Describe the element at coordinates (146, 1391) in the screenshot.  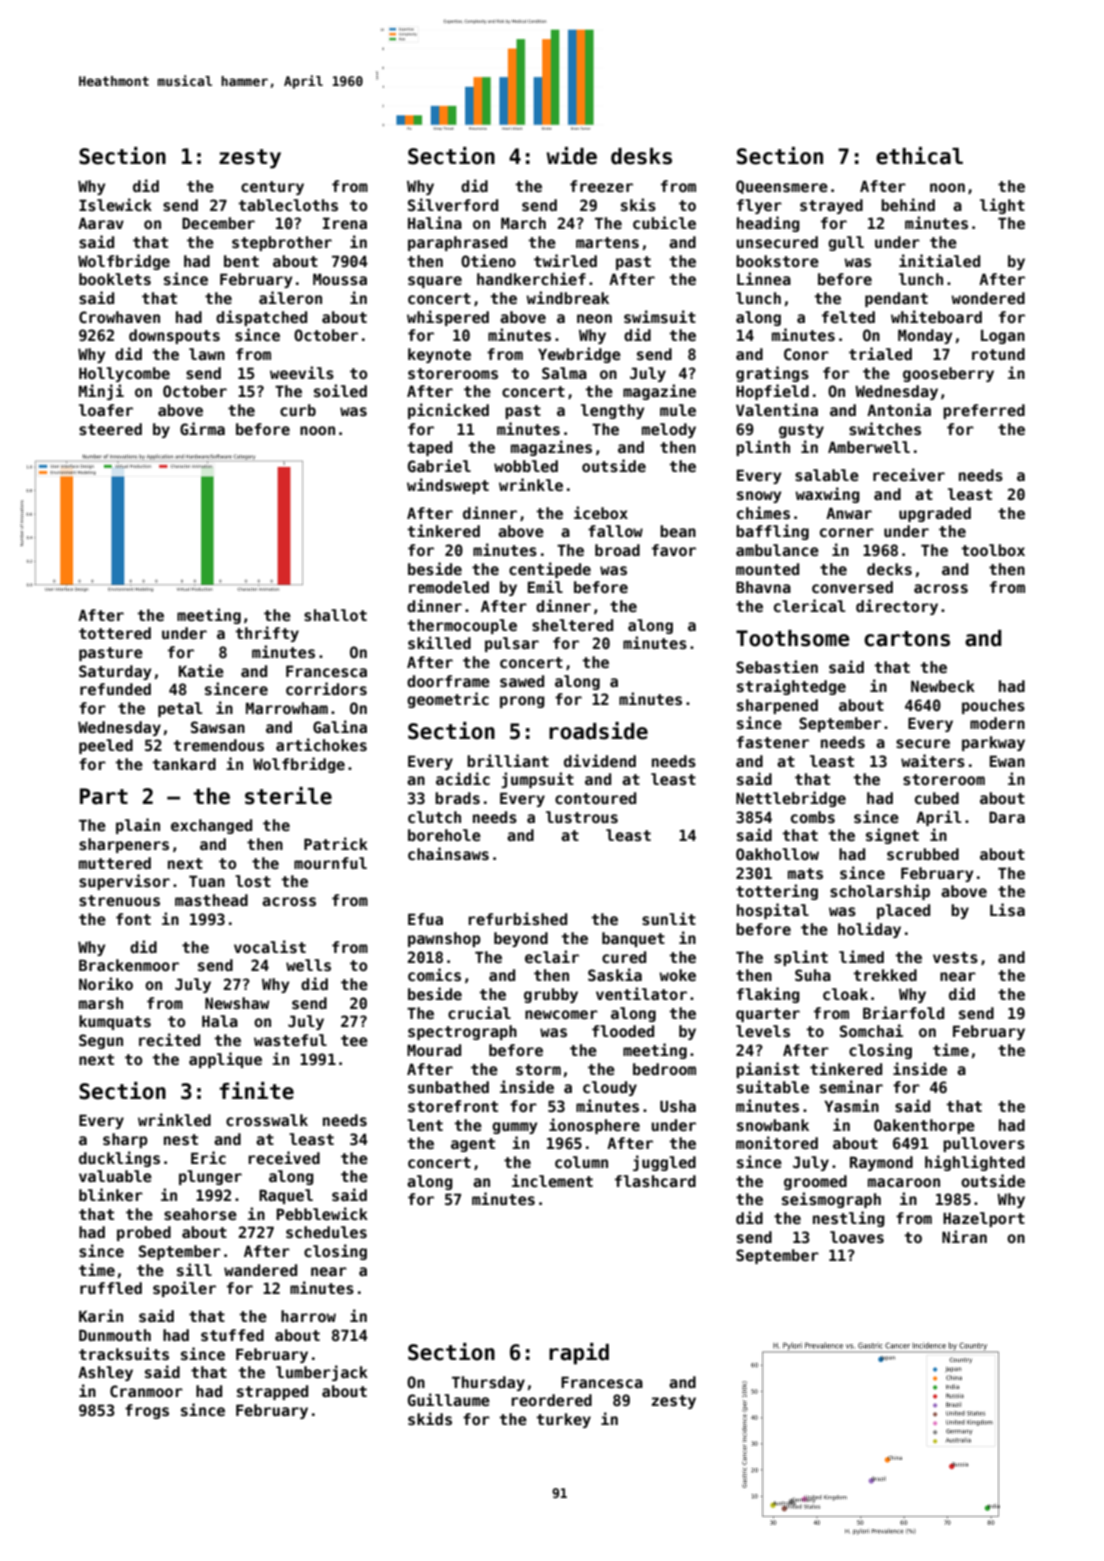
I see `Cranmoor` at that location.
